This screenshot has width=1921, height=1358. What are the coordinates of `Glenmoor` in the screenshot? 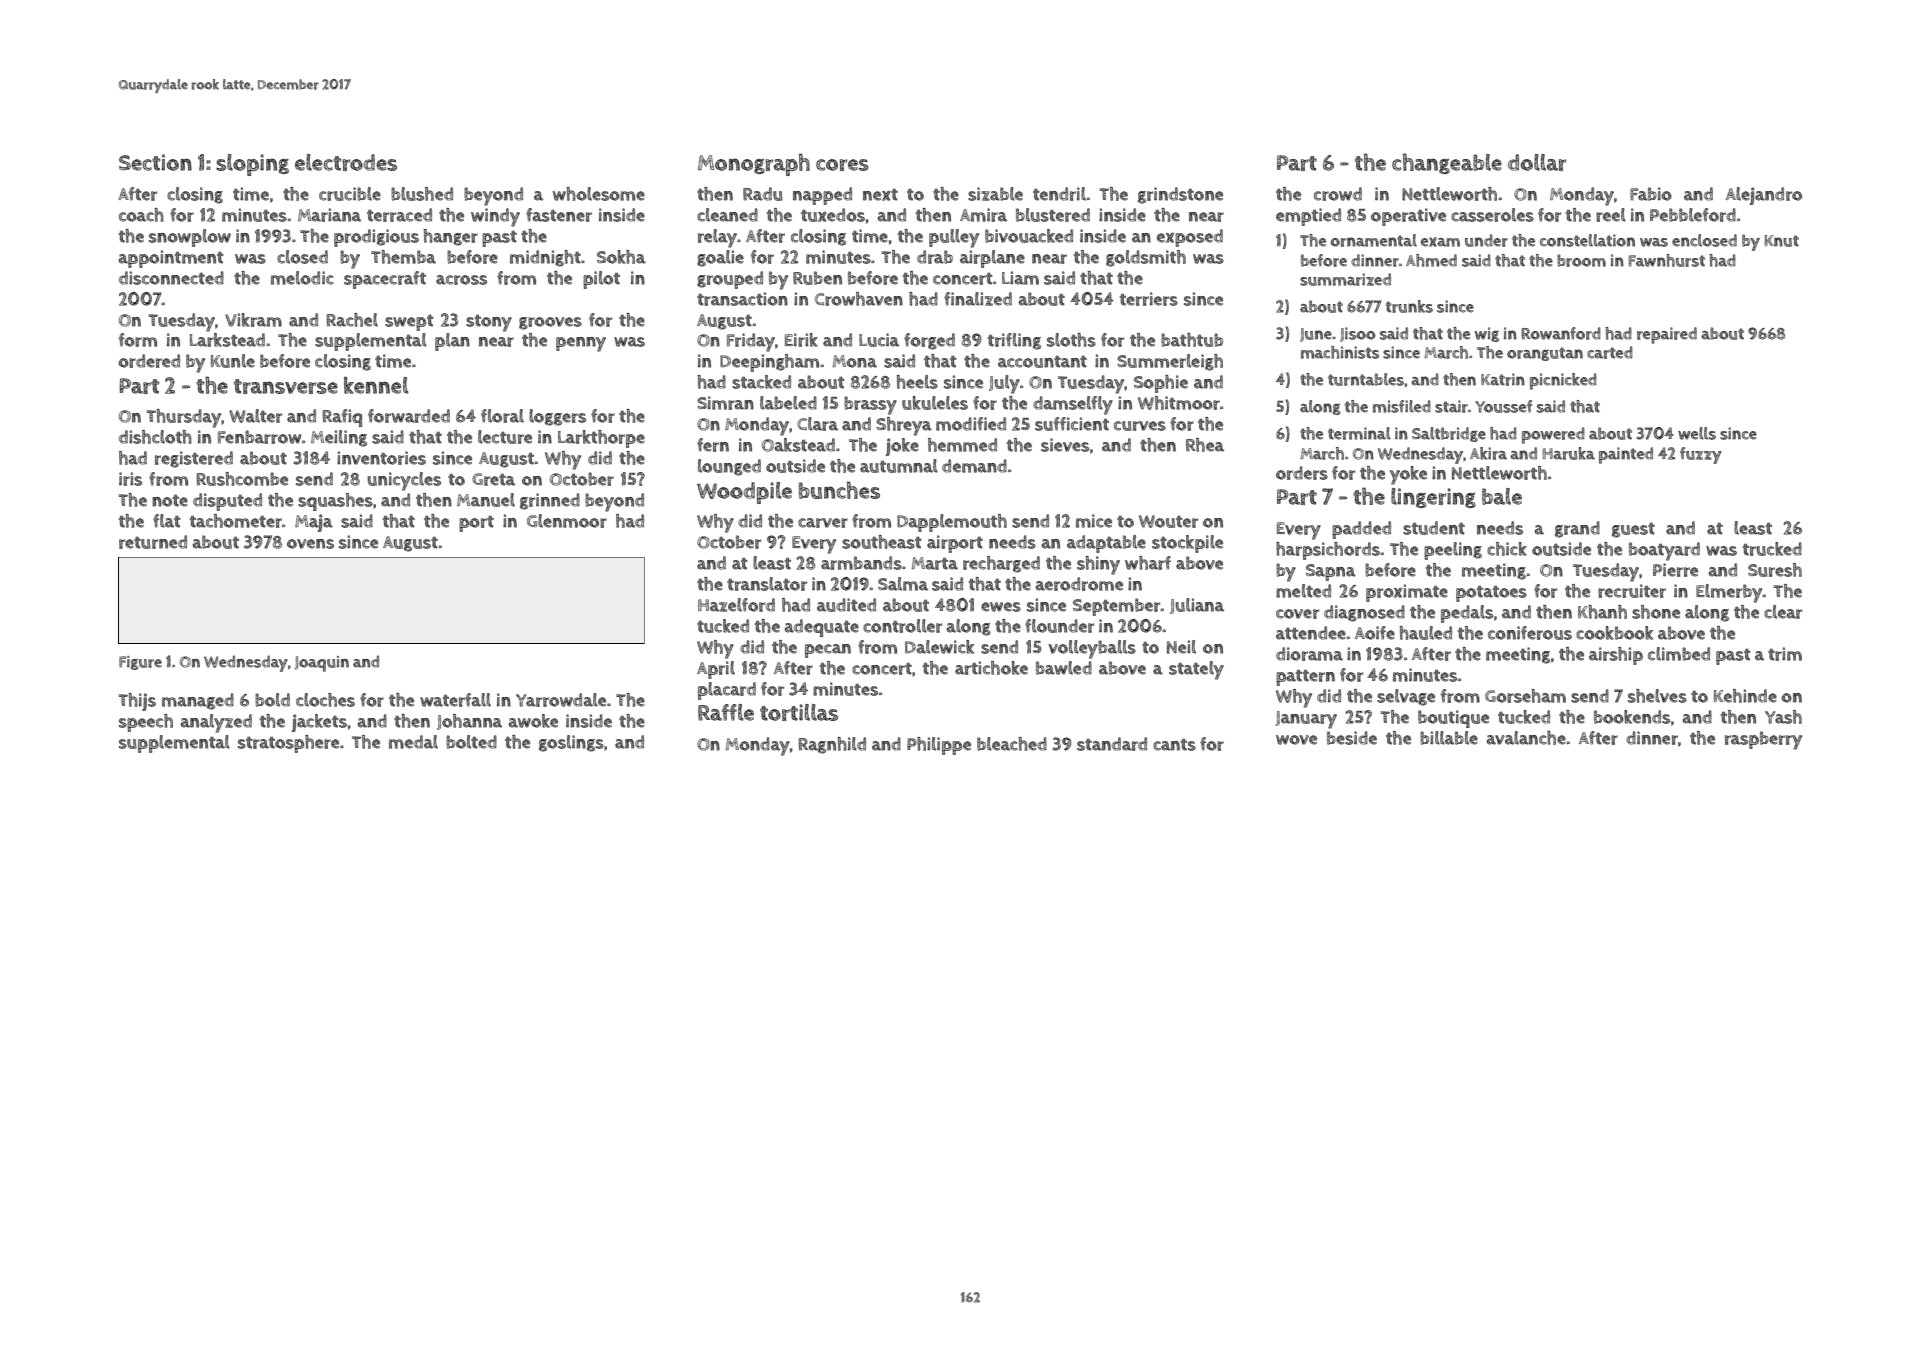 It's located at (567, 521).
